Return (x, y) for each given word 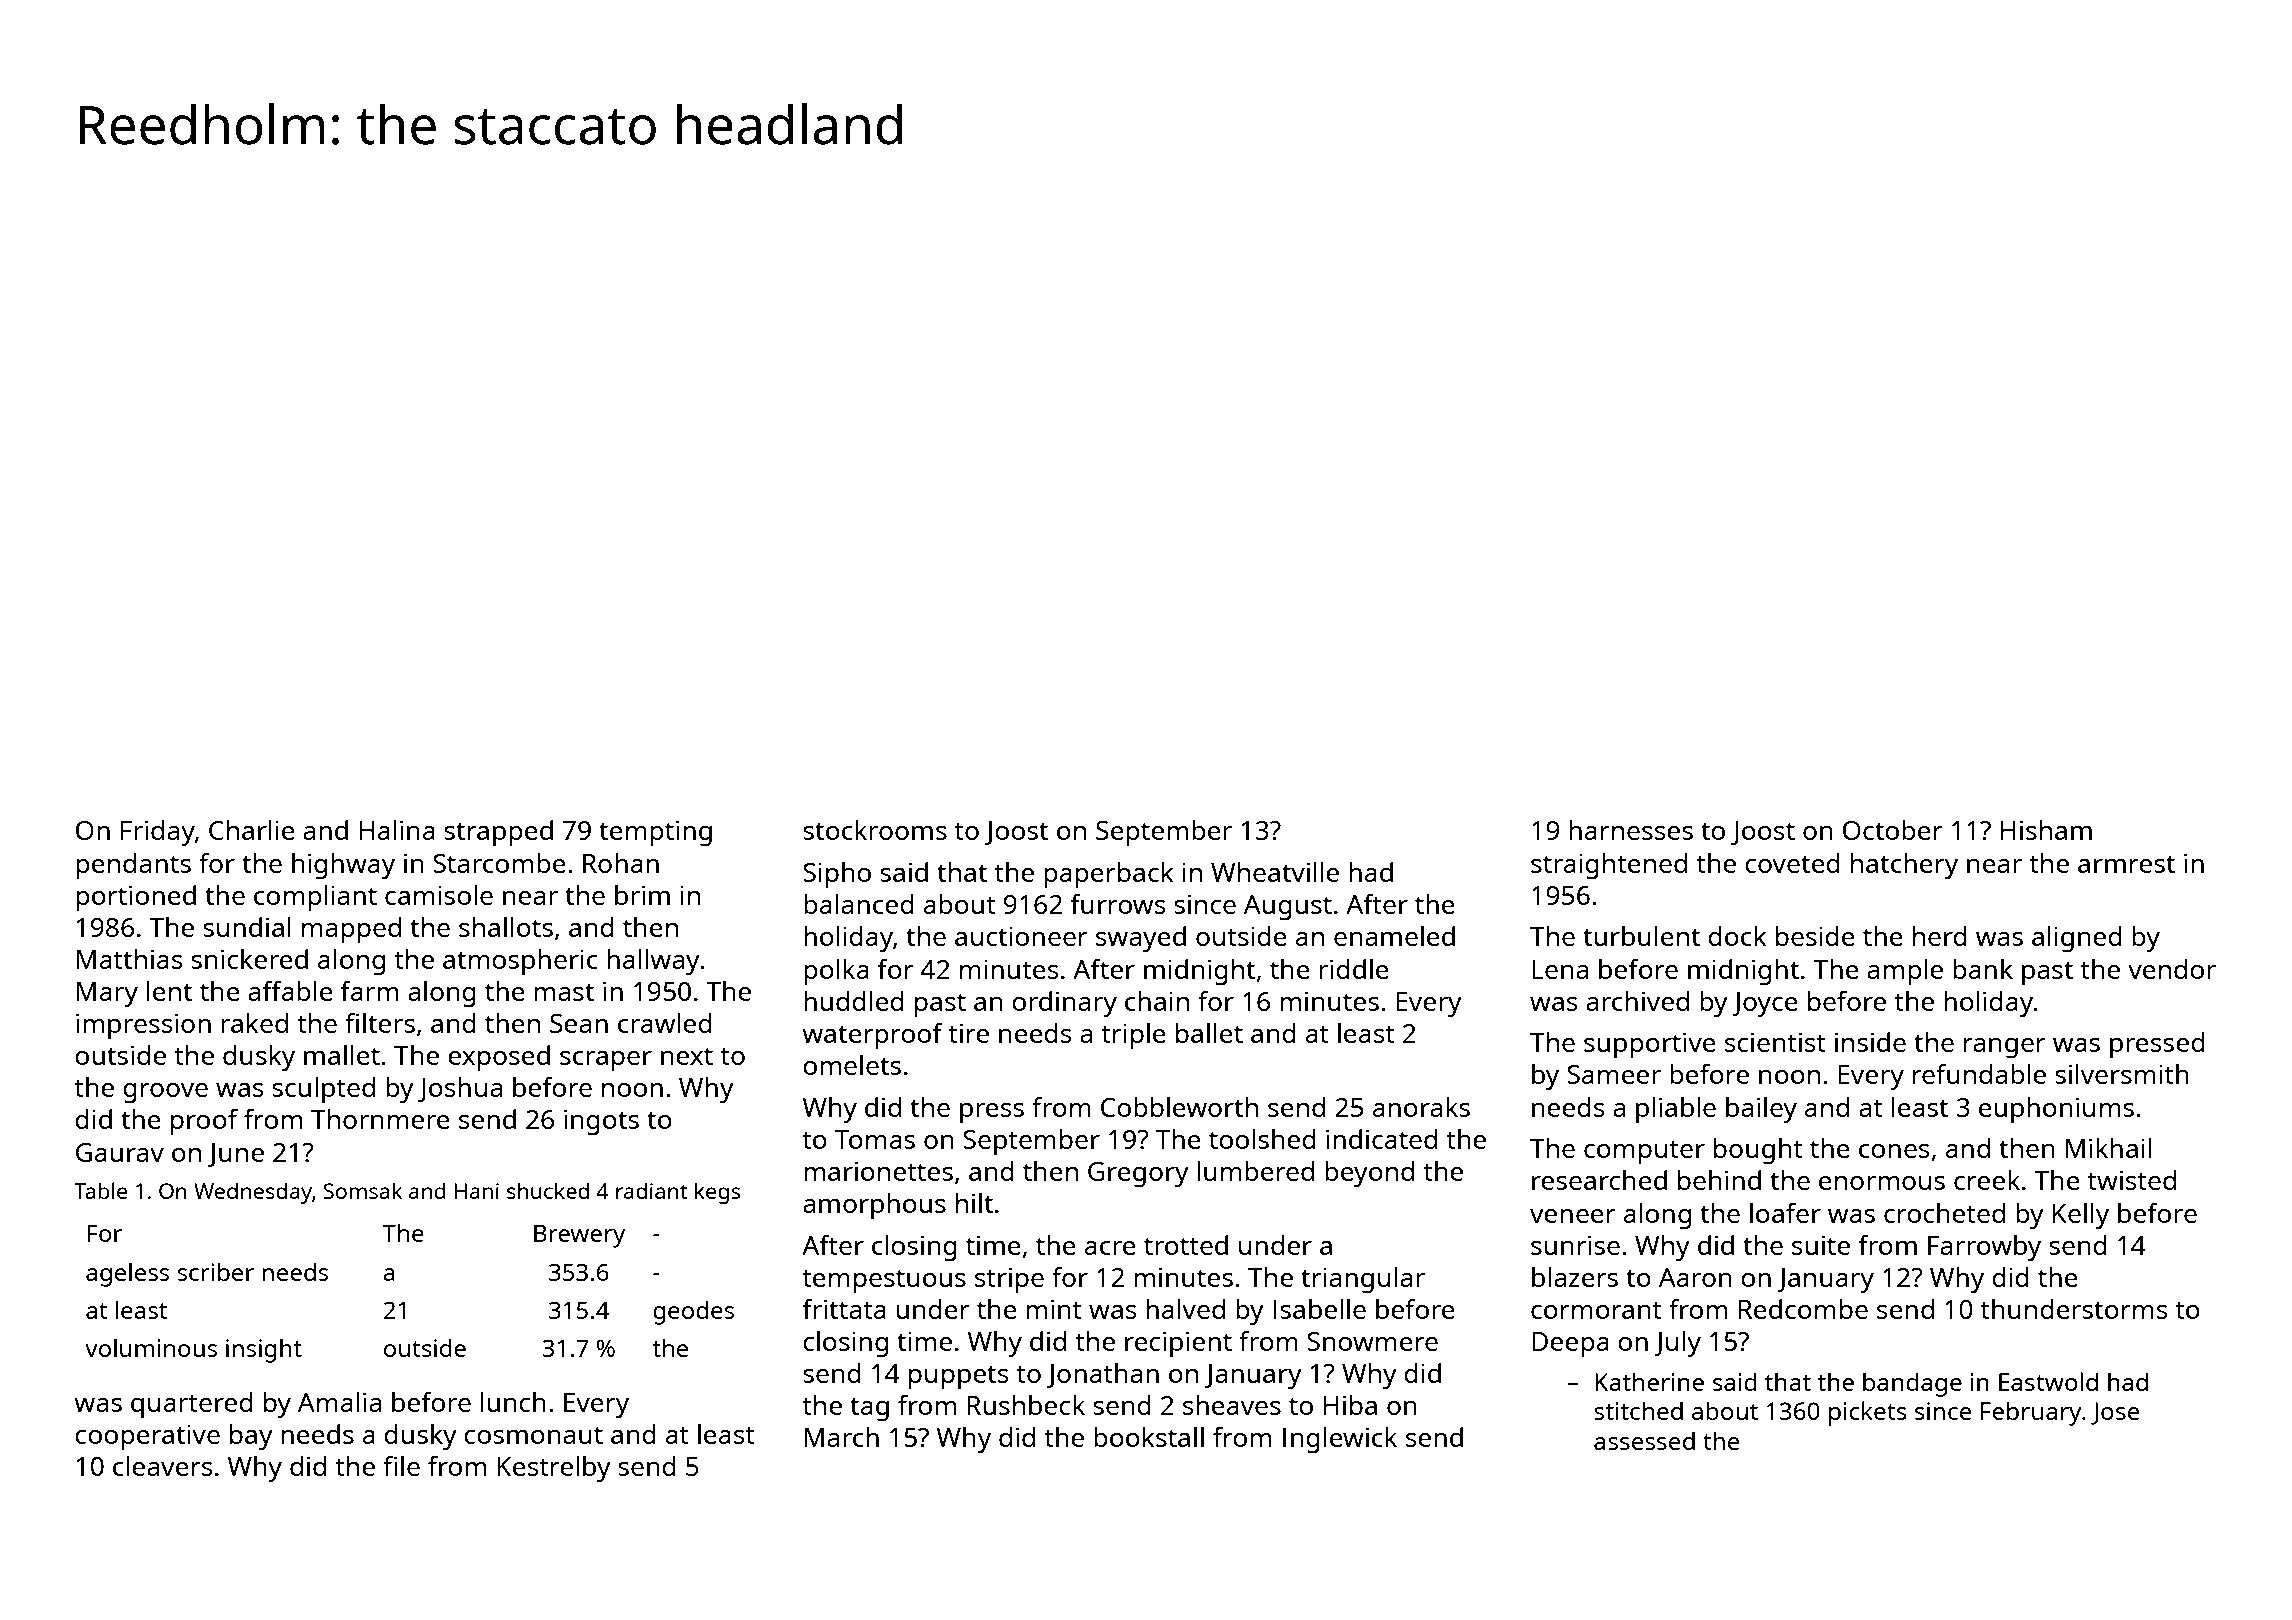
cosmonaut (533, 1435)
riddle (1354, 969)
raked (254, 1023)
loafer (1785, 1212)
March (842, 1437)
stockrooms (875, 830)
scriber (216, 1272)
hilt (974, 1203)
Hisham (2046, 830)
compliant (315, 898)
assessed (1644, 1441)
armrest (2126, 864)
